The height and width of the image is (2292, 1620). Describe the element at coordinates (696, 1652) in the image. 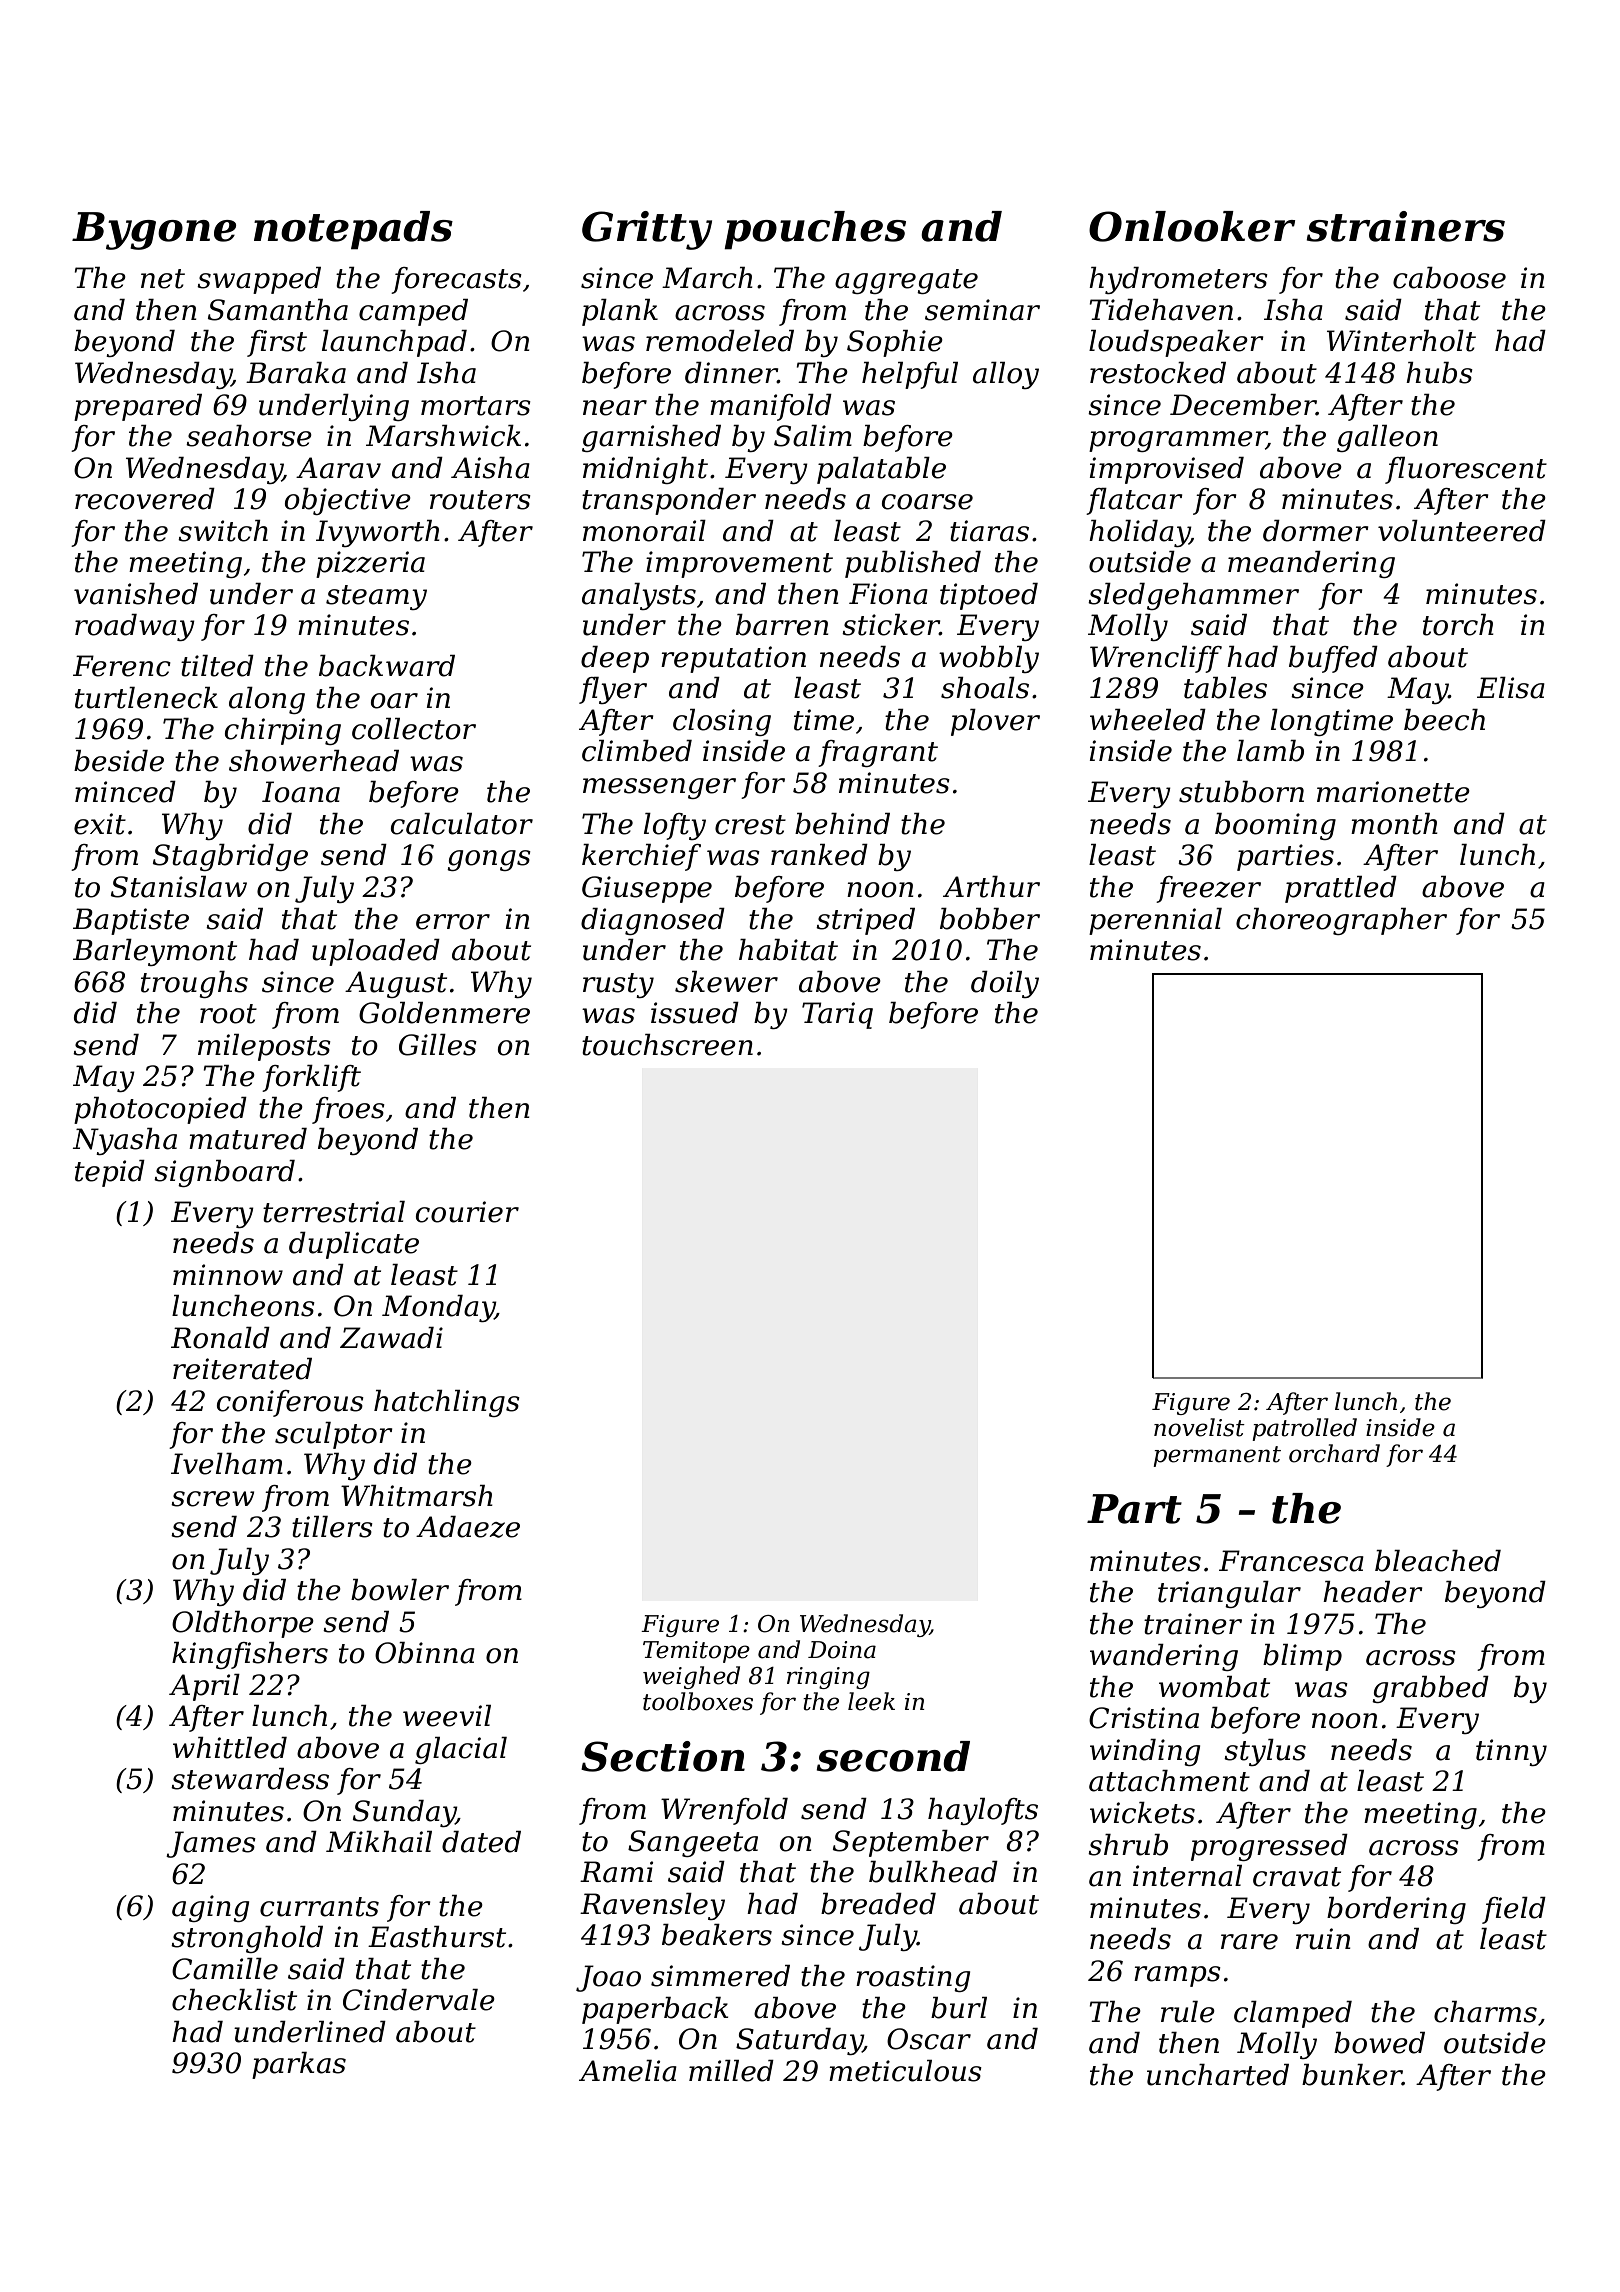

I see `Temitope` at that location.
